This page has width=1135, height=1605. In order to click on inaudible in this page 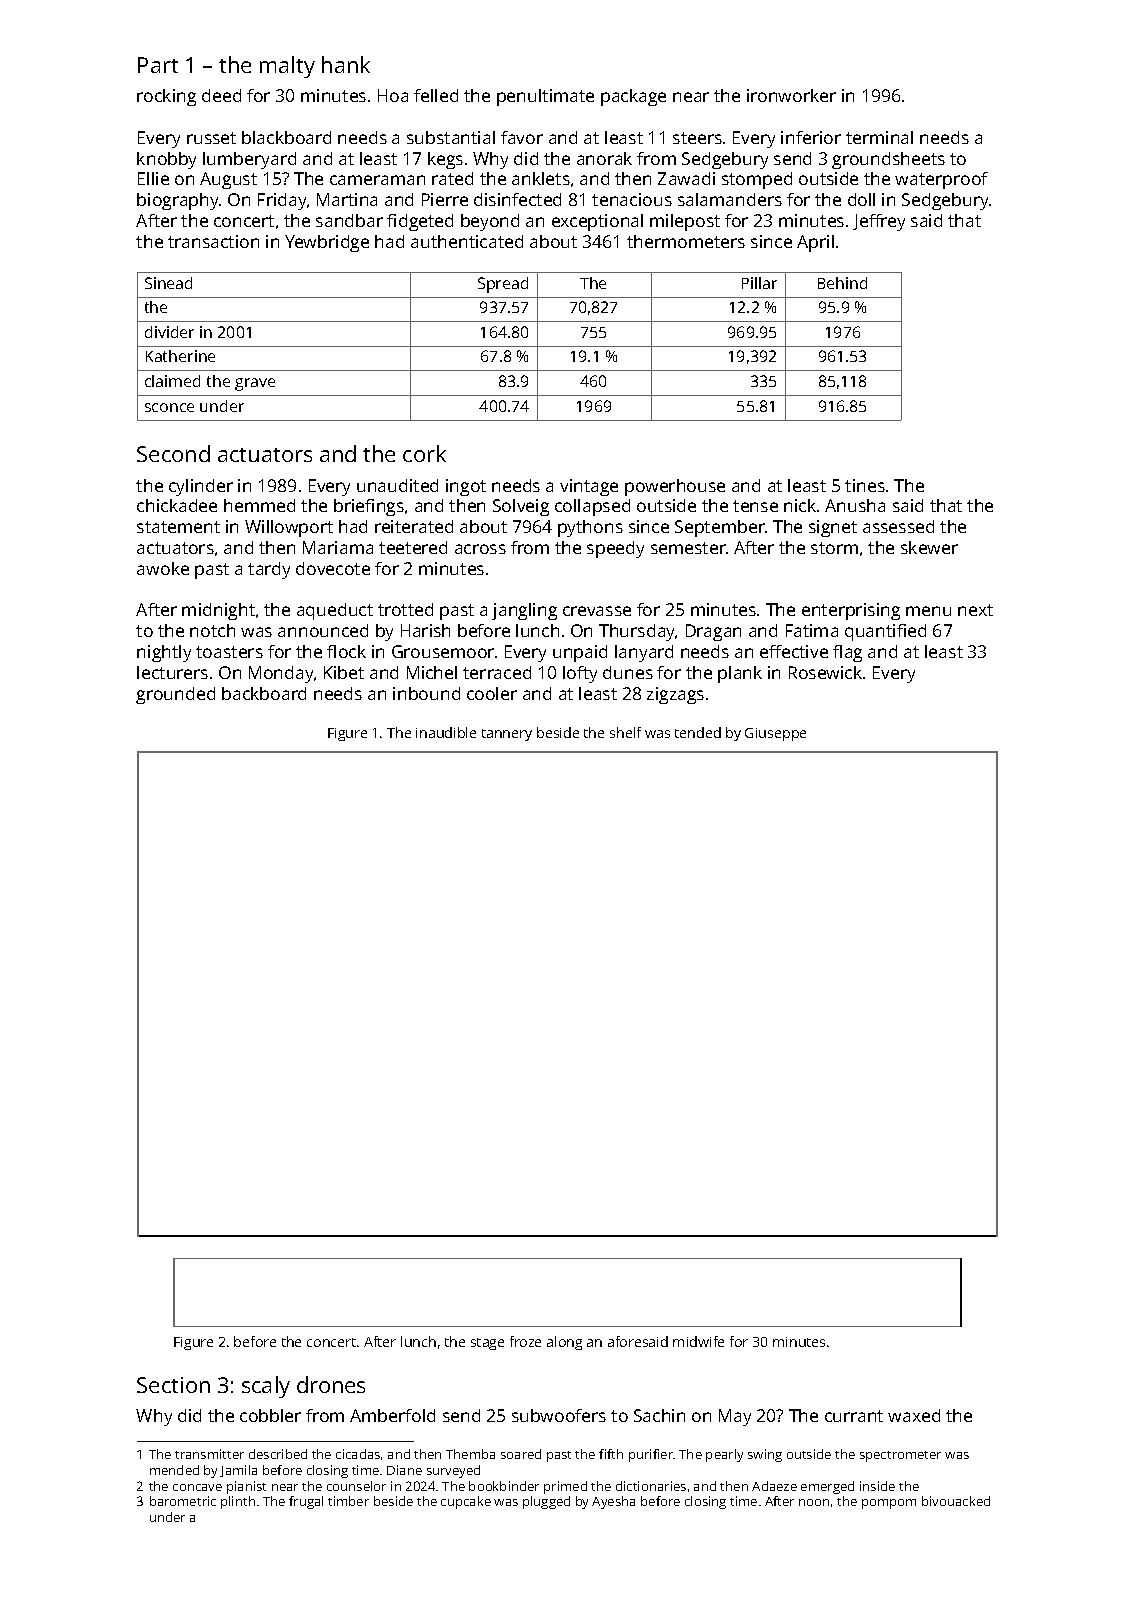, I will do `click(446, 732)`.
